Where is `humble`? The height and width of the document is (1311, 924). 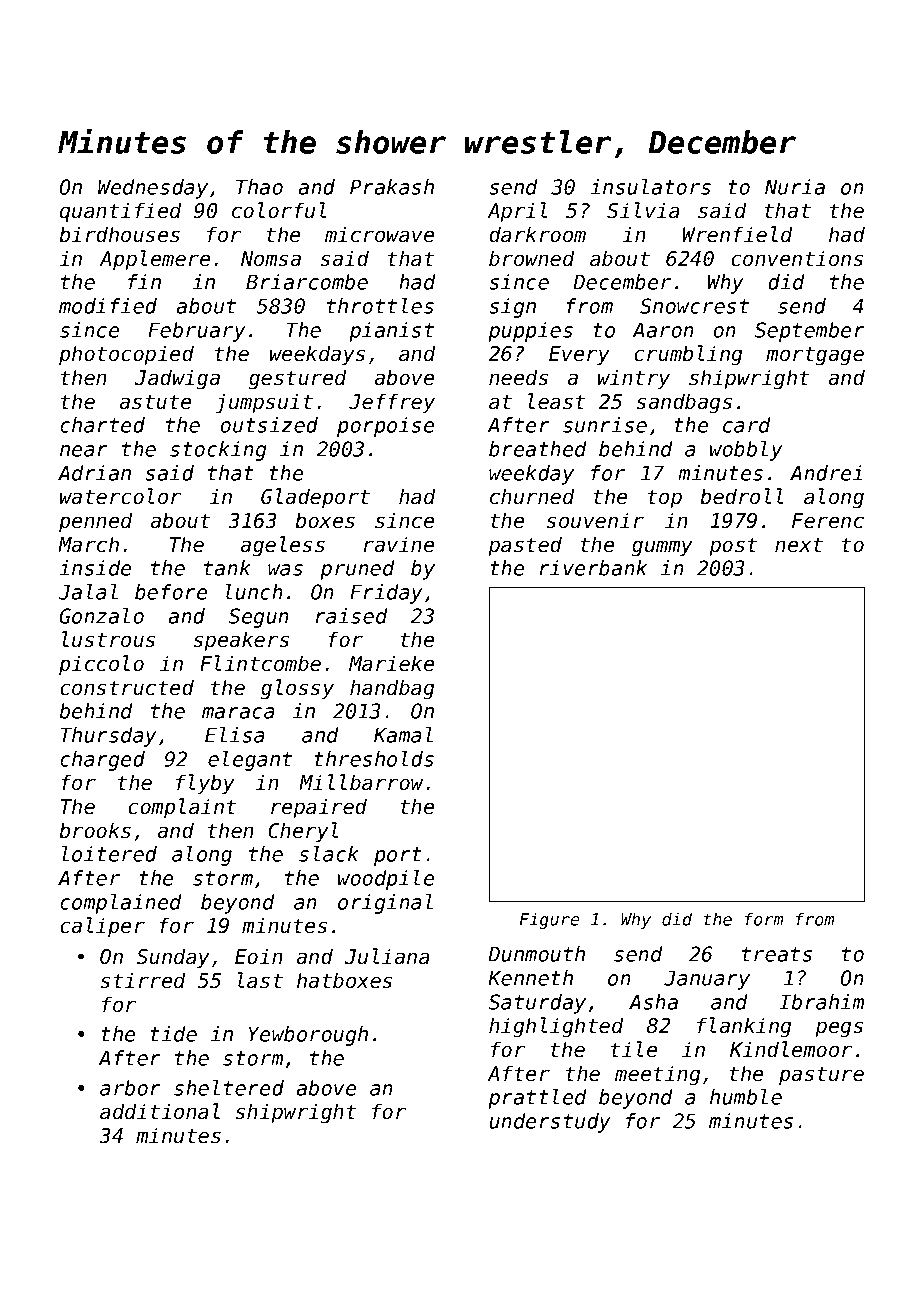
humble is located at coordinates (746, 1097).
